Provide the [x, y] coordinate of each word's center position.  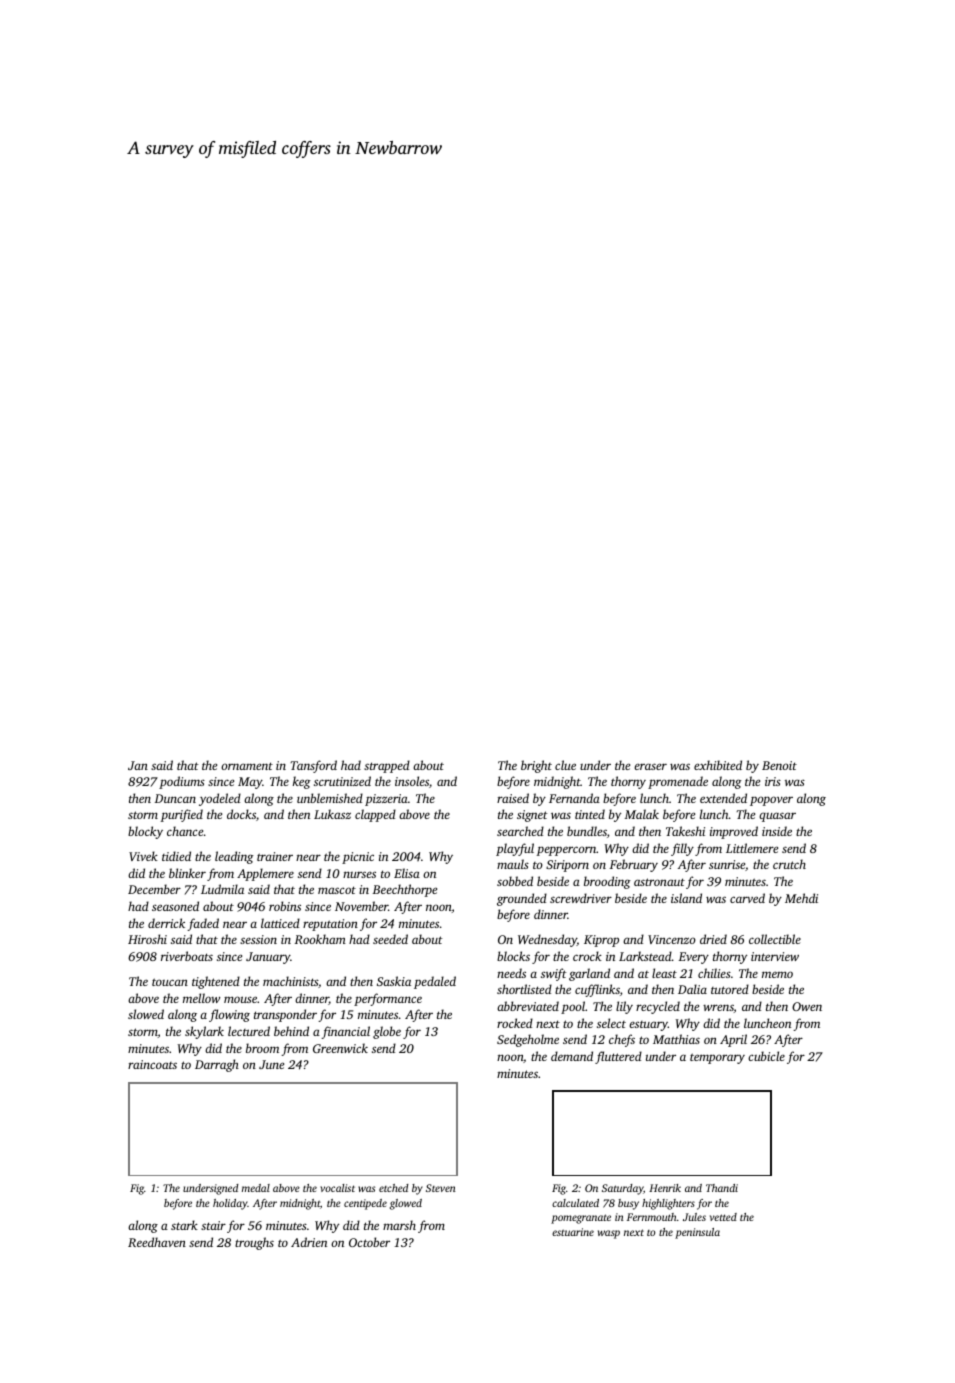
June [271, 1064]
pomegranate [581, 1219]
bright [536, 766]
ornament [247, 766]
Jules [694, 1217]
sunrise [727, 864]
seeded [390, 939]
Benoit [779, 765]
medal [256, 1188]
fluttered [618, 1057]
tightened [216, 982]
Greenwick [340, 1048]
